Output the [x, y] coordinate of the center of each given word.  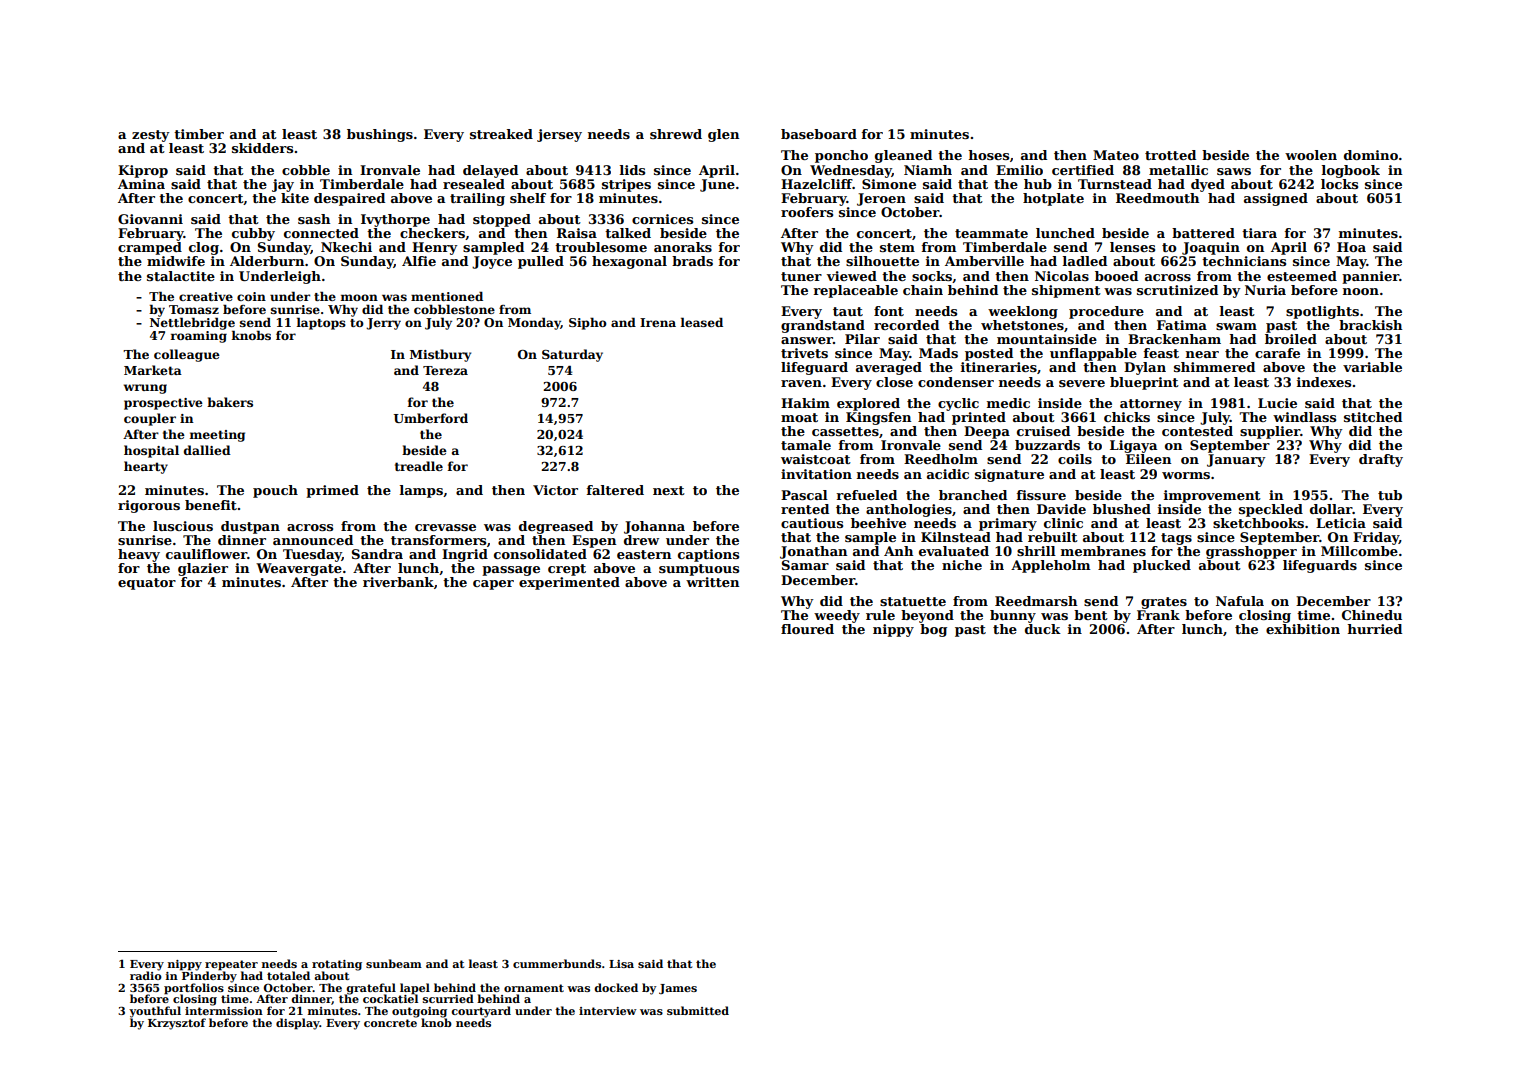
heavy [139, 555]
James [678, 989]
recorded [906, 325]
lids [632, 170]
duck [1043, 629]
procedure [1106, 312]
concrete [390, 1023]
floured [807, 629]
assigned [1276, 199]
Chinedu [1372, 615]
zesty [150, 136]
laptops [321, 323]
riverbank [398, 582]
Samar [805, 565]
